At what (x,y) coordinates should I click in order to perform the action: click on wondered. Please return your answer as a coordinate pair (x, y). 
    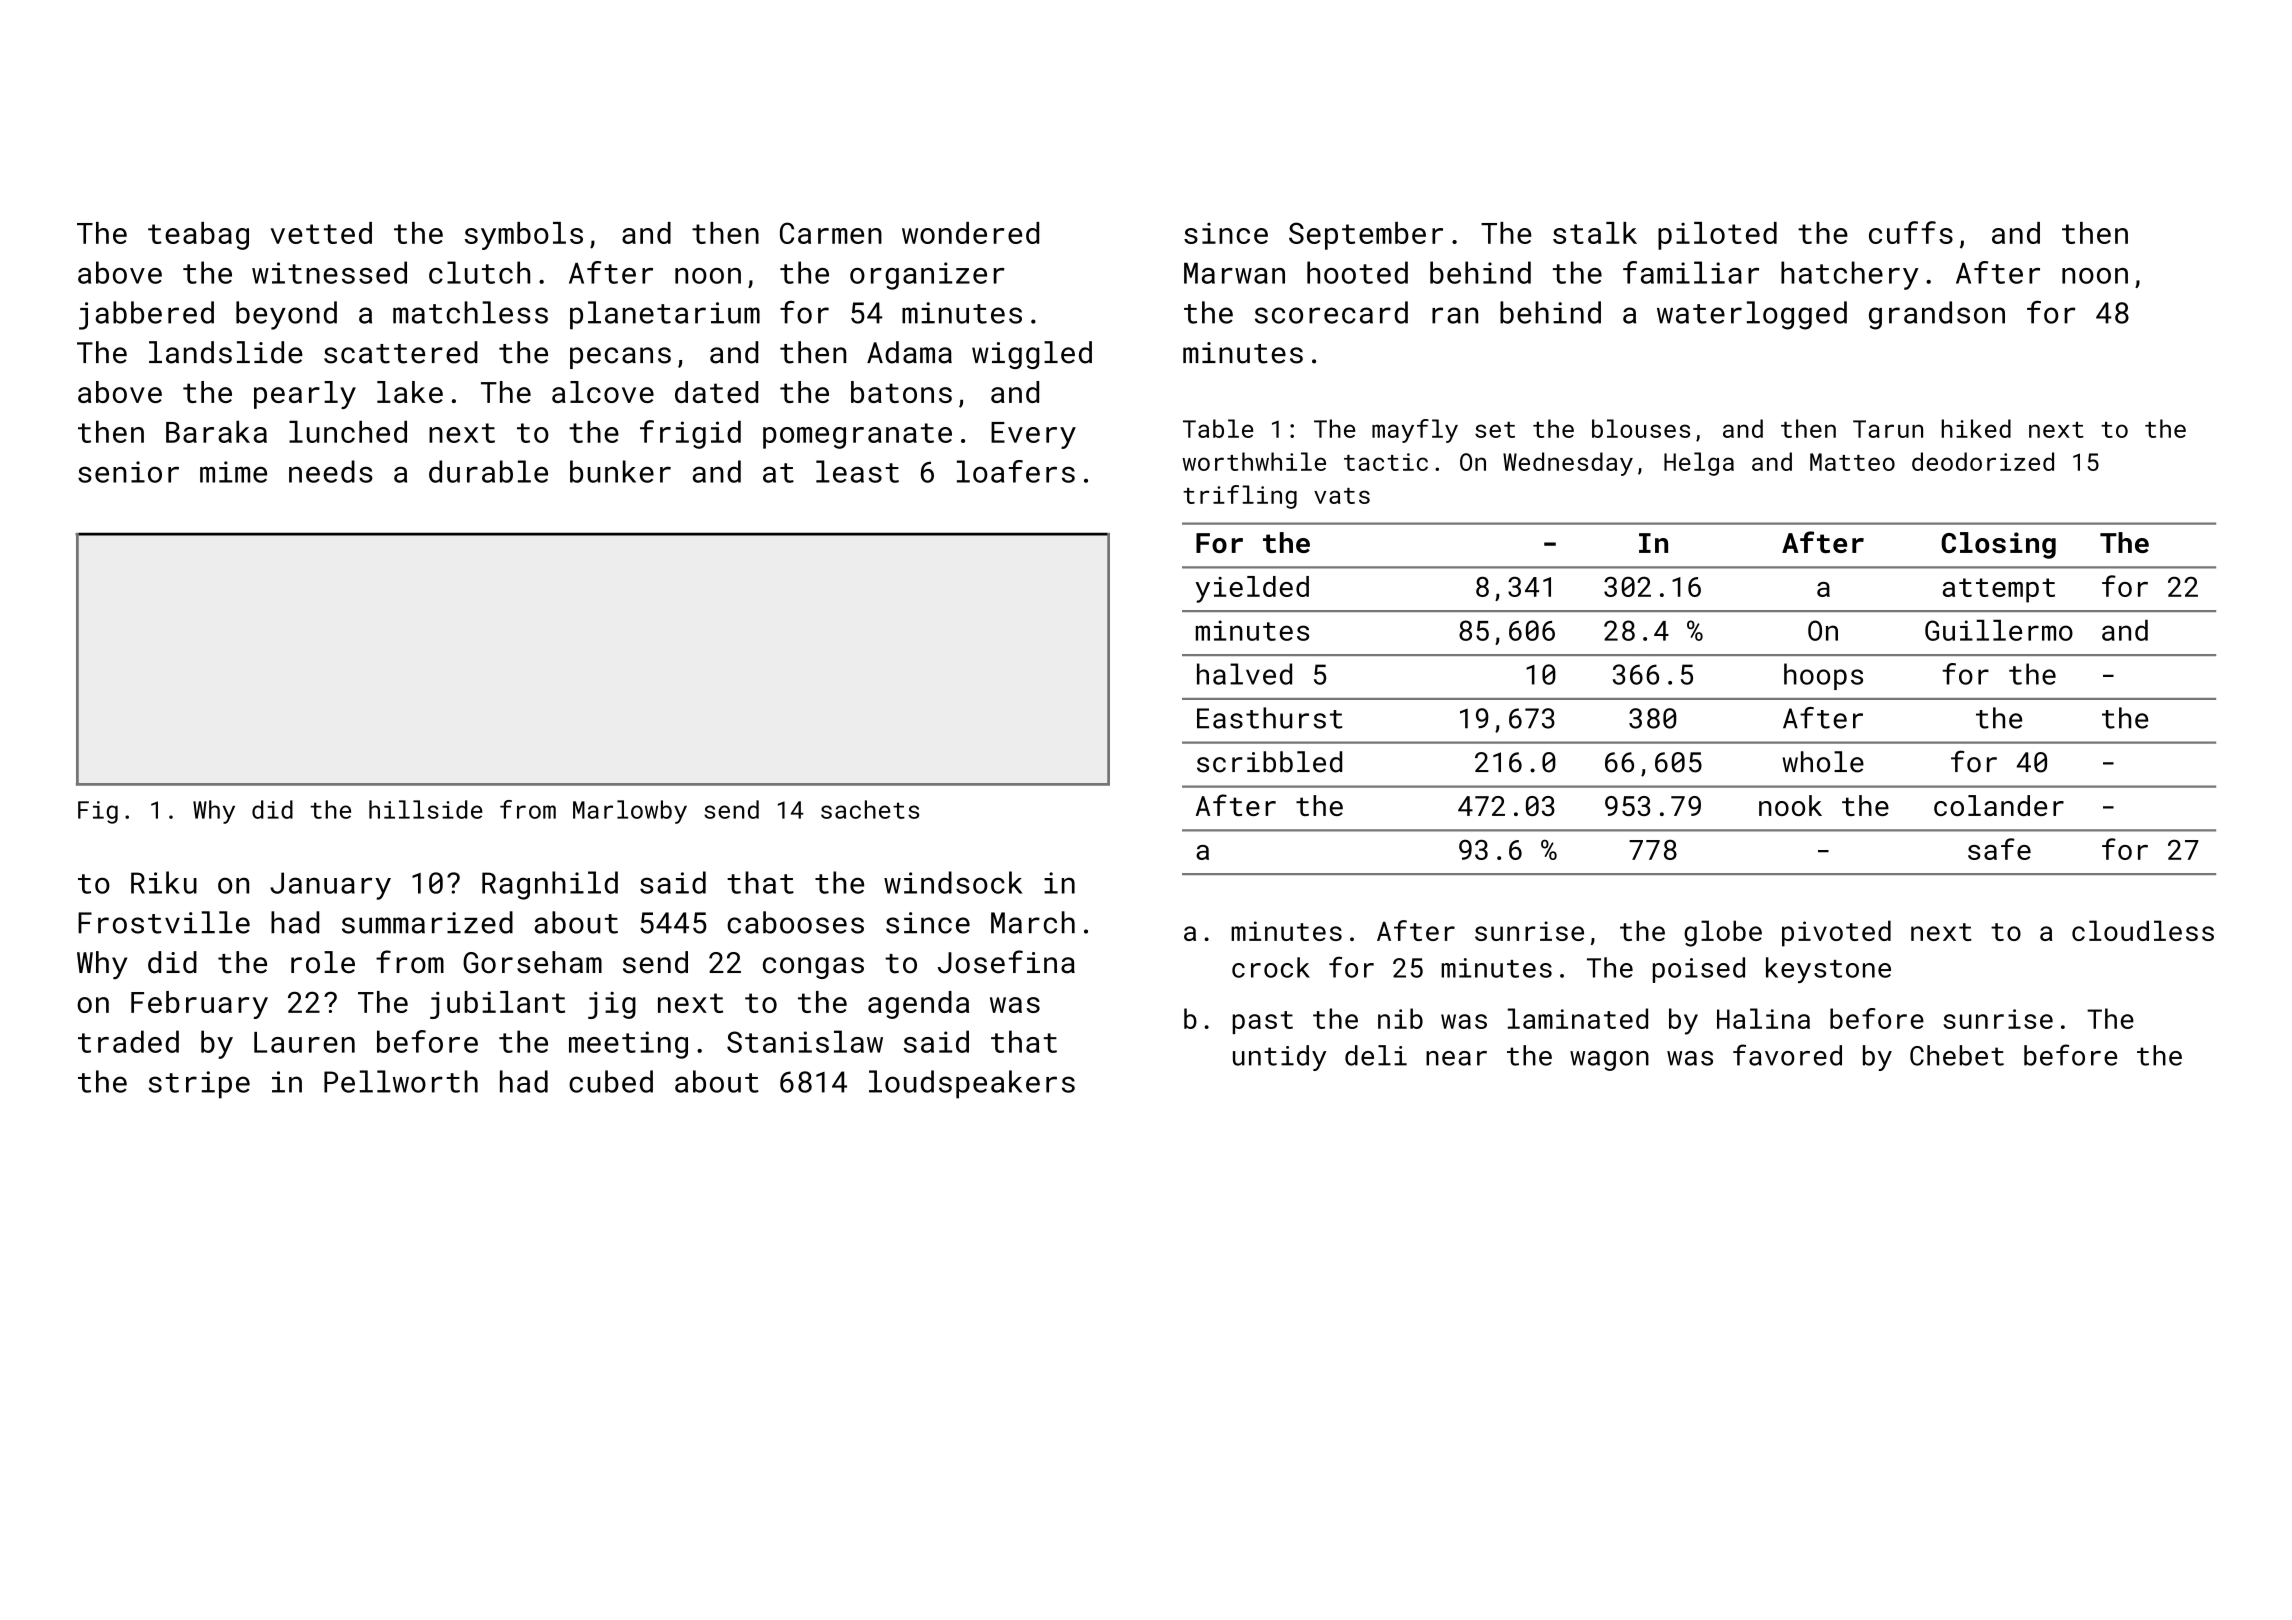
    Looking at the image, I should click on (970, 233).
